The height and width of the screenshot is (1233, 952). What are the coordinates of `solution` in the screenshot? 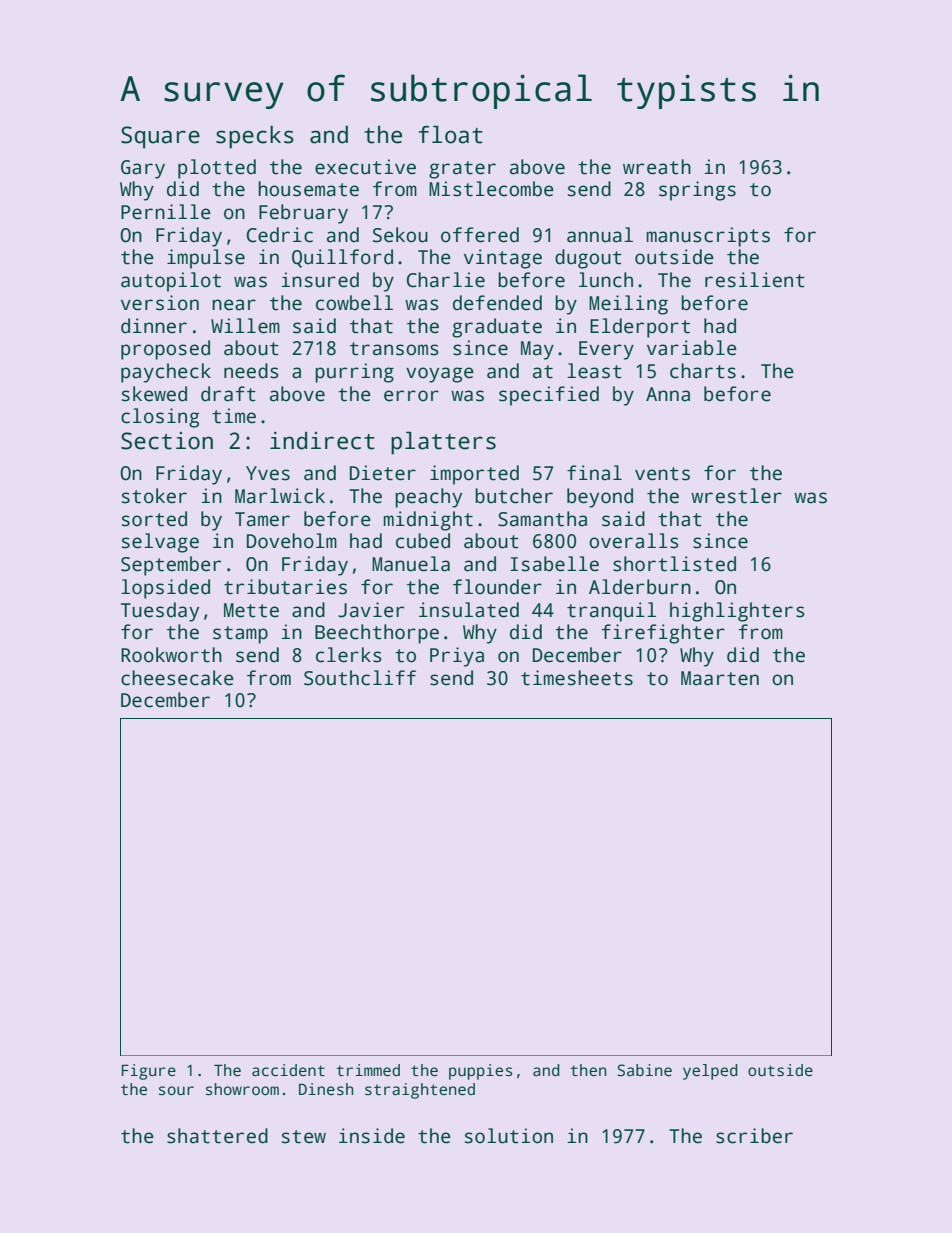 It's located at (509, 1136).
